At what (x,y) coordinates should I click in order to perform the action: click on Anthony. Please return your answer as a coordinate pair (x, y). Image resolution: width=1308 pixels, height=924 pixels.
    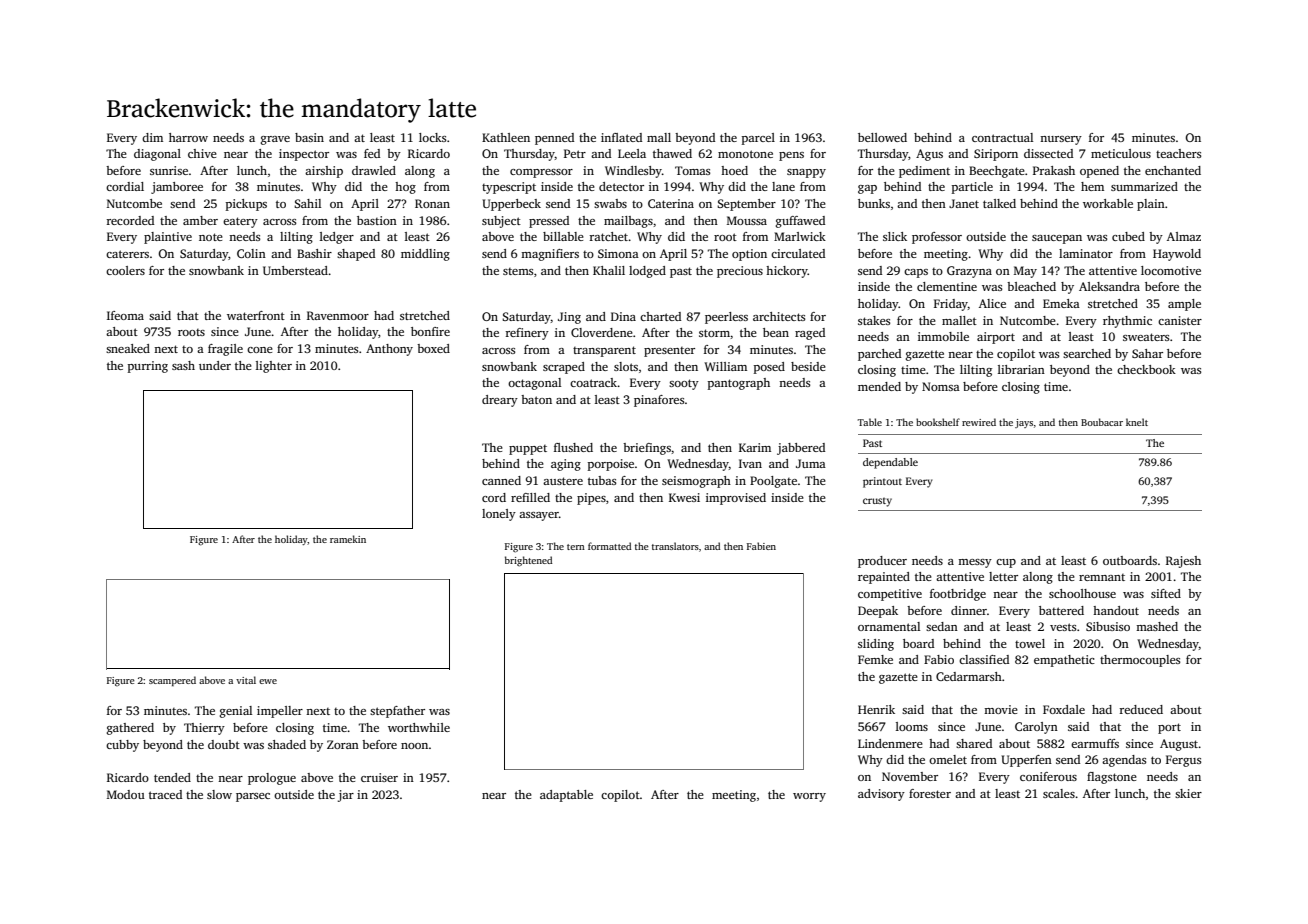
    Looking at the image, I should click on (389, 350).
